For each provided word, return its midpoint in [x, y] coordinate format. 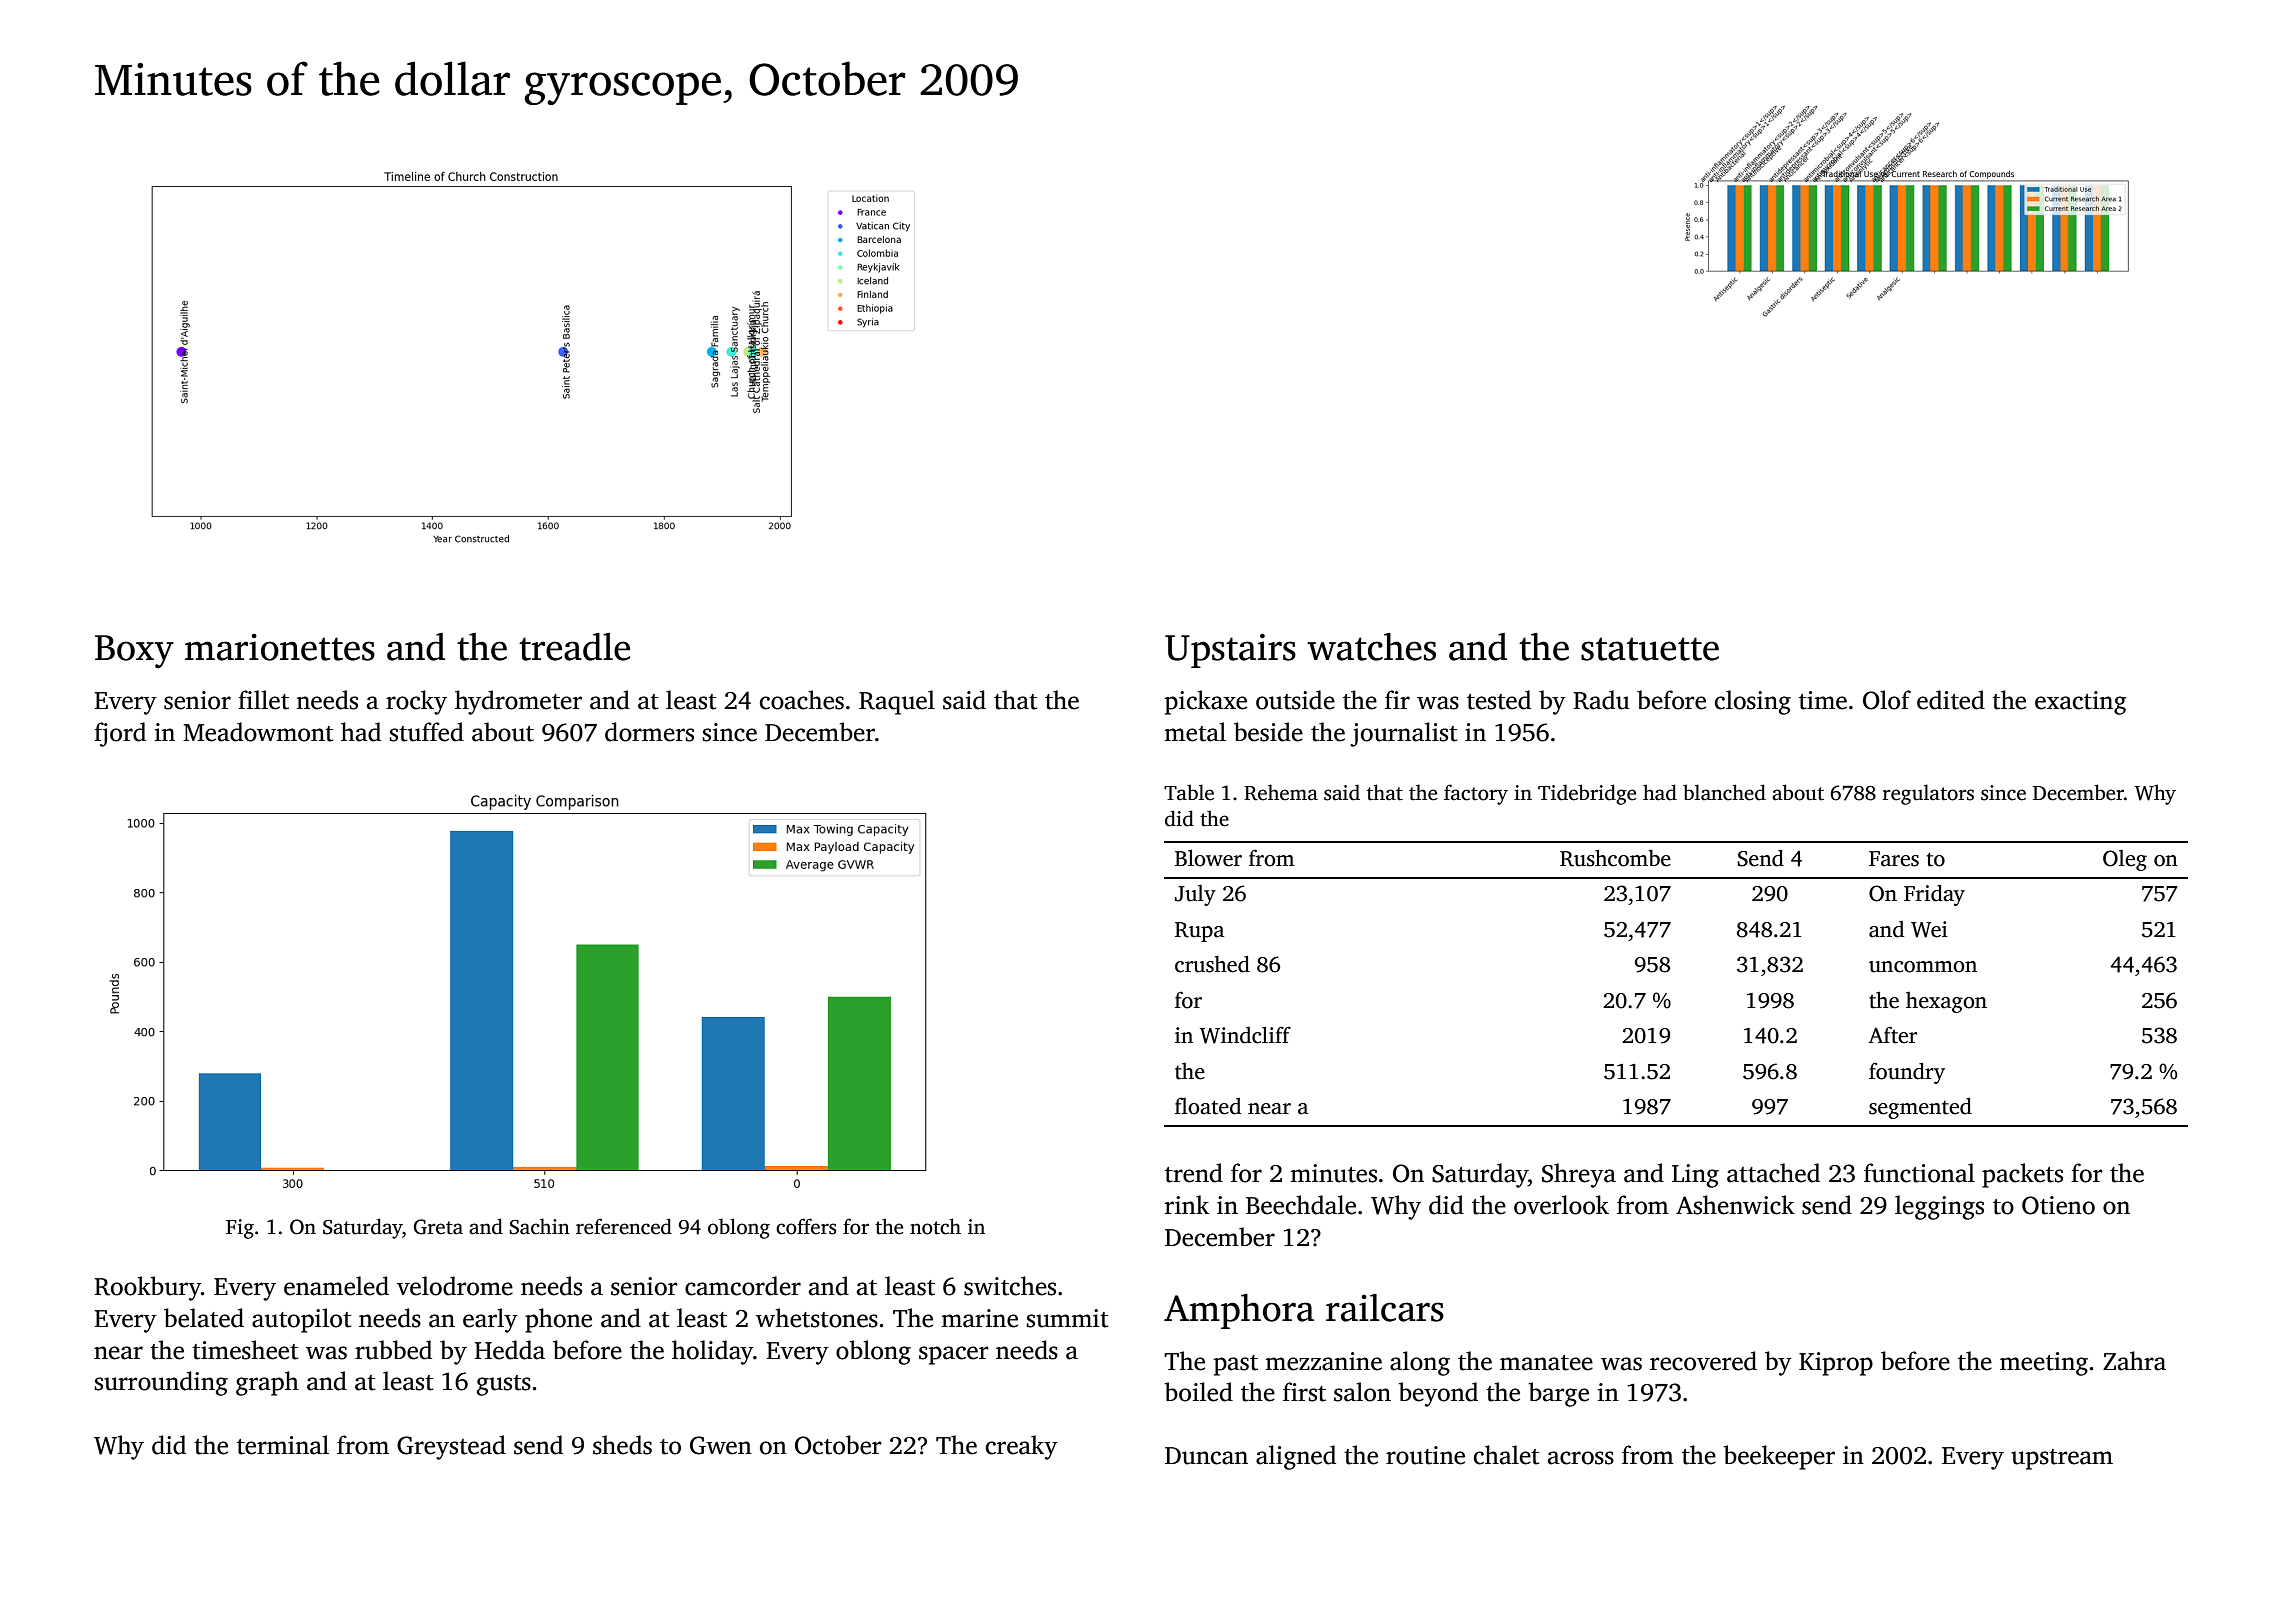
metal [1195, 732]
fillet [263, 700]
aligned [1296, 1457]
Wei [1929, 929]
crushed [1212, 964]
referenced [624, 1226]
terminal [283, 1445]
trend [1194, 1173]
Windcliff [1245, 1035]
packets [2022, 1175]
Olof [1887, 700]
